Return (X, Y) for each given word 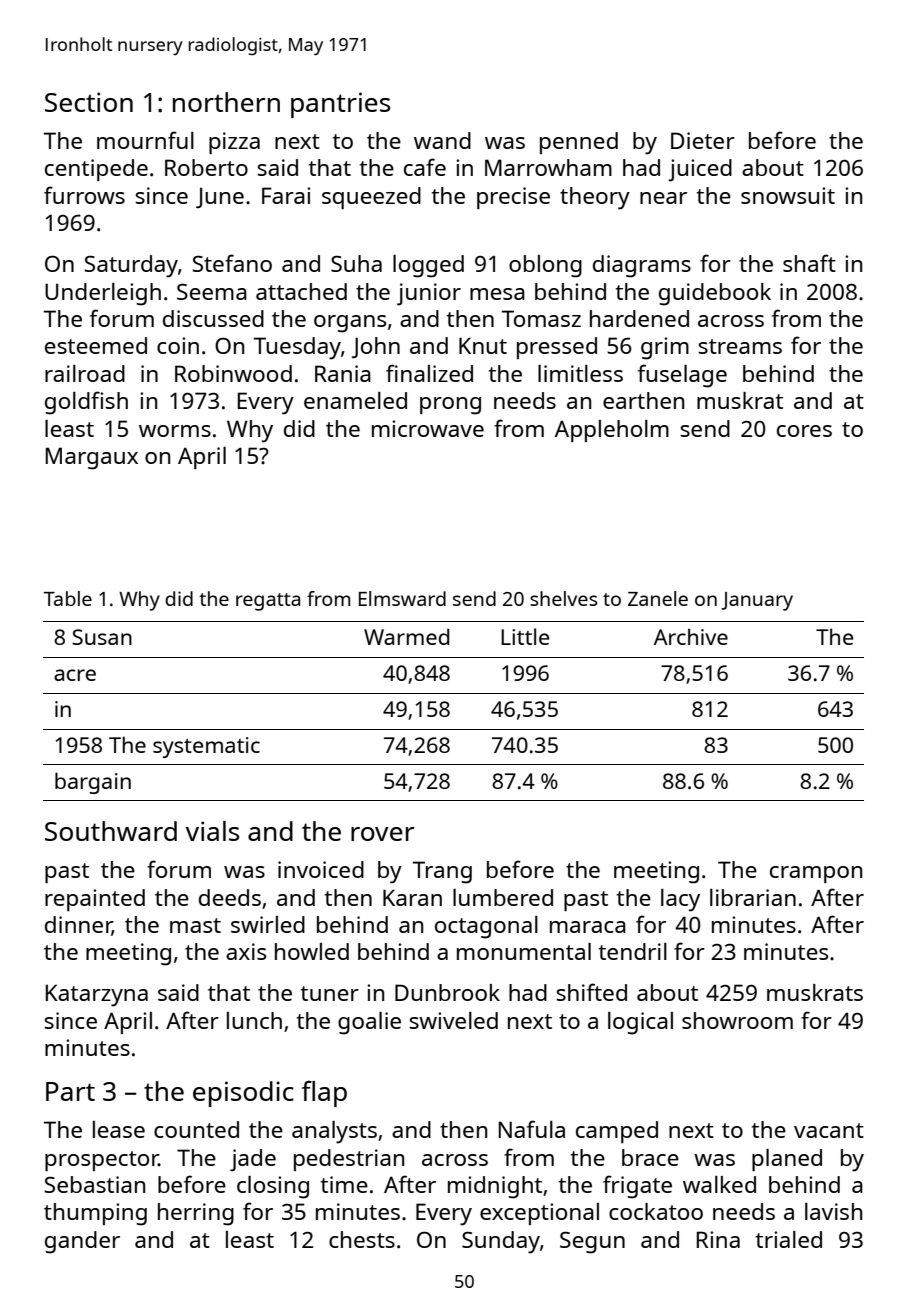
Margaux (92, 458)
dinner (78, 926)
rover (382, 834)
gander (82, 1242)
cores (804, 431)
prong (450, 406)
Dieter (703, 140)
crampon (816, 874)
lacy (680, 900)
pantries (340, 105)
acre (75, 675)
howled (312, 951)
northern (226, 102)
